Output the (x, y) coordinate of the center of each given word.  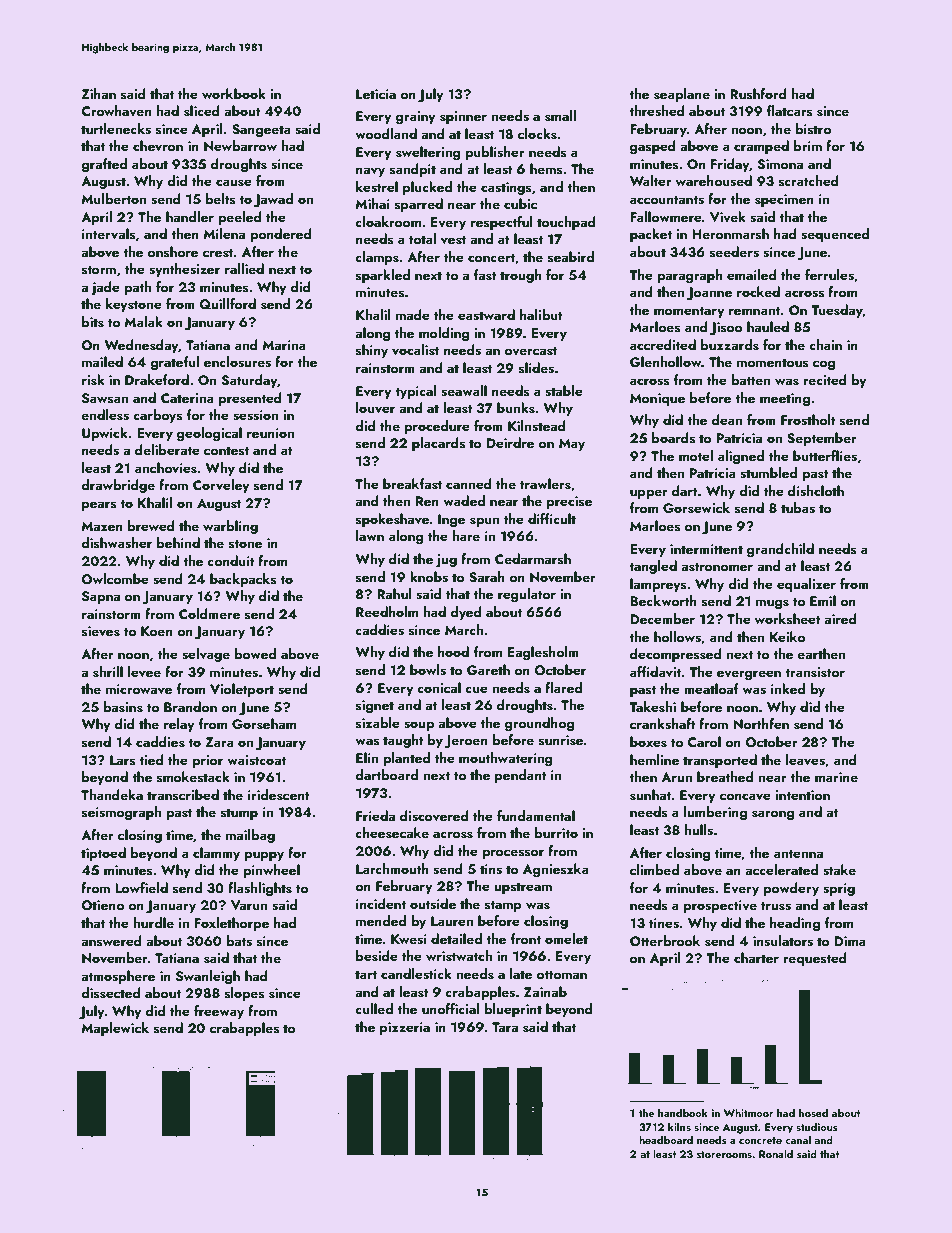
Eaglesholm (543, 653)
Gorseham (264, 724)
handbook (683, 1112)
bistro (813, 129)
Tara (505, 1027)
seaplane (682, 95)
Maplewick (115, 1029)
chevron (158, 146)
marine (836, 777)
